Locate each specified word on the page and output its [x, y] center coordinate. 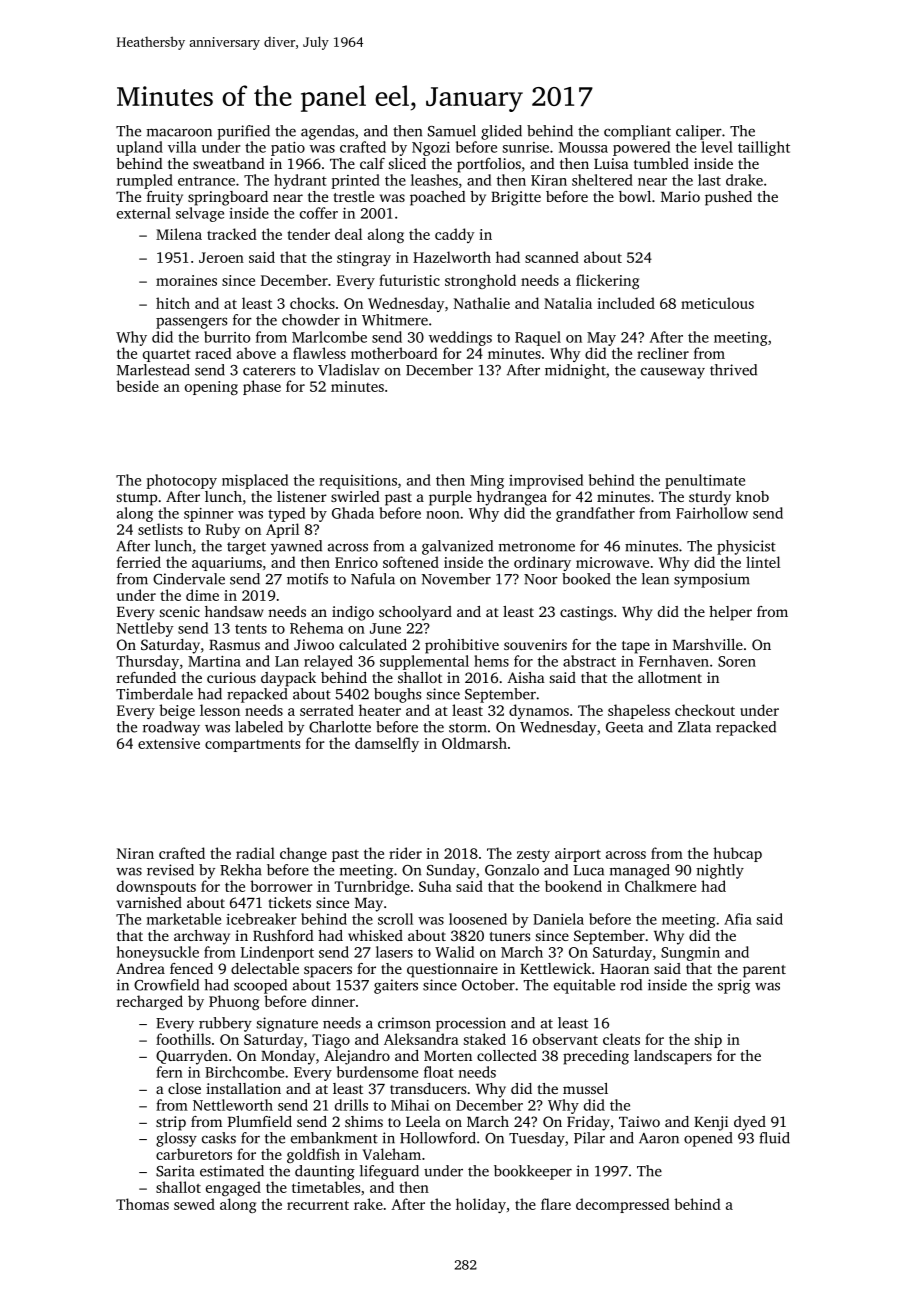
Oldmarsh [474, 743]
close [184, 1088]
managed [640, 871]
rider [405, 853]
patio [288, 149]
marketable [184, 919]
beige [177, 711]
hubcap [737, 854]
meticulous [717, 303]
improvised [546, 481]
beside [137, 386]
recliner [663, 353]
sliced [407, 163]
